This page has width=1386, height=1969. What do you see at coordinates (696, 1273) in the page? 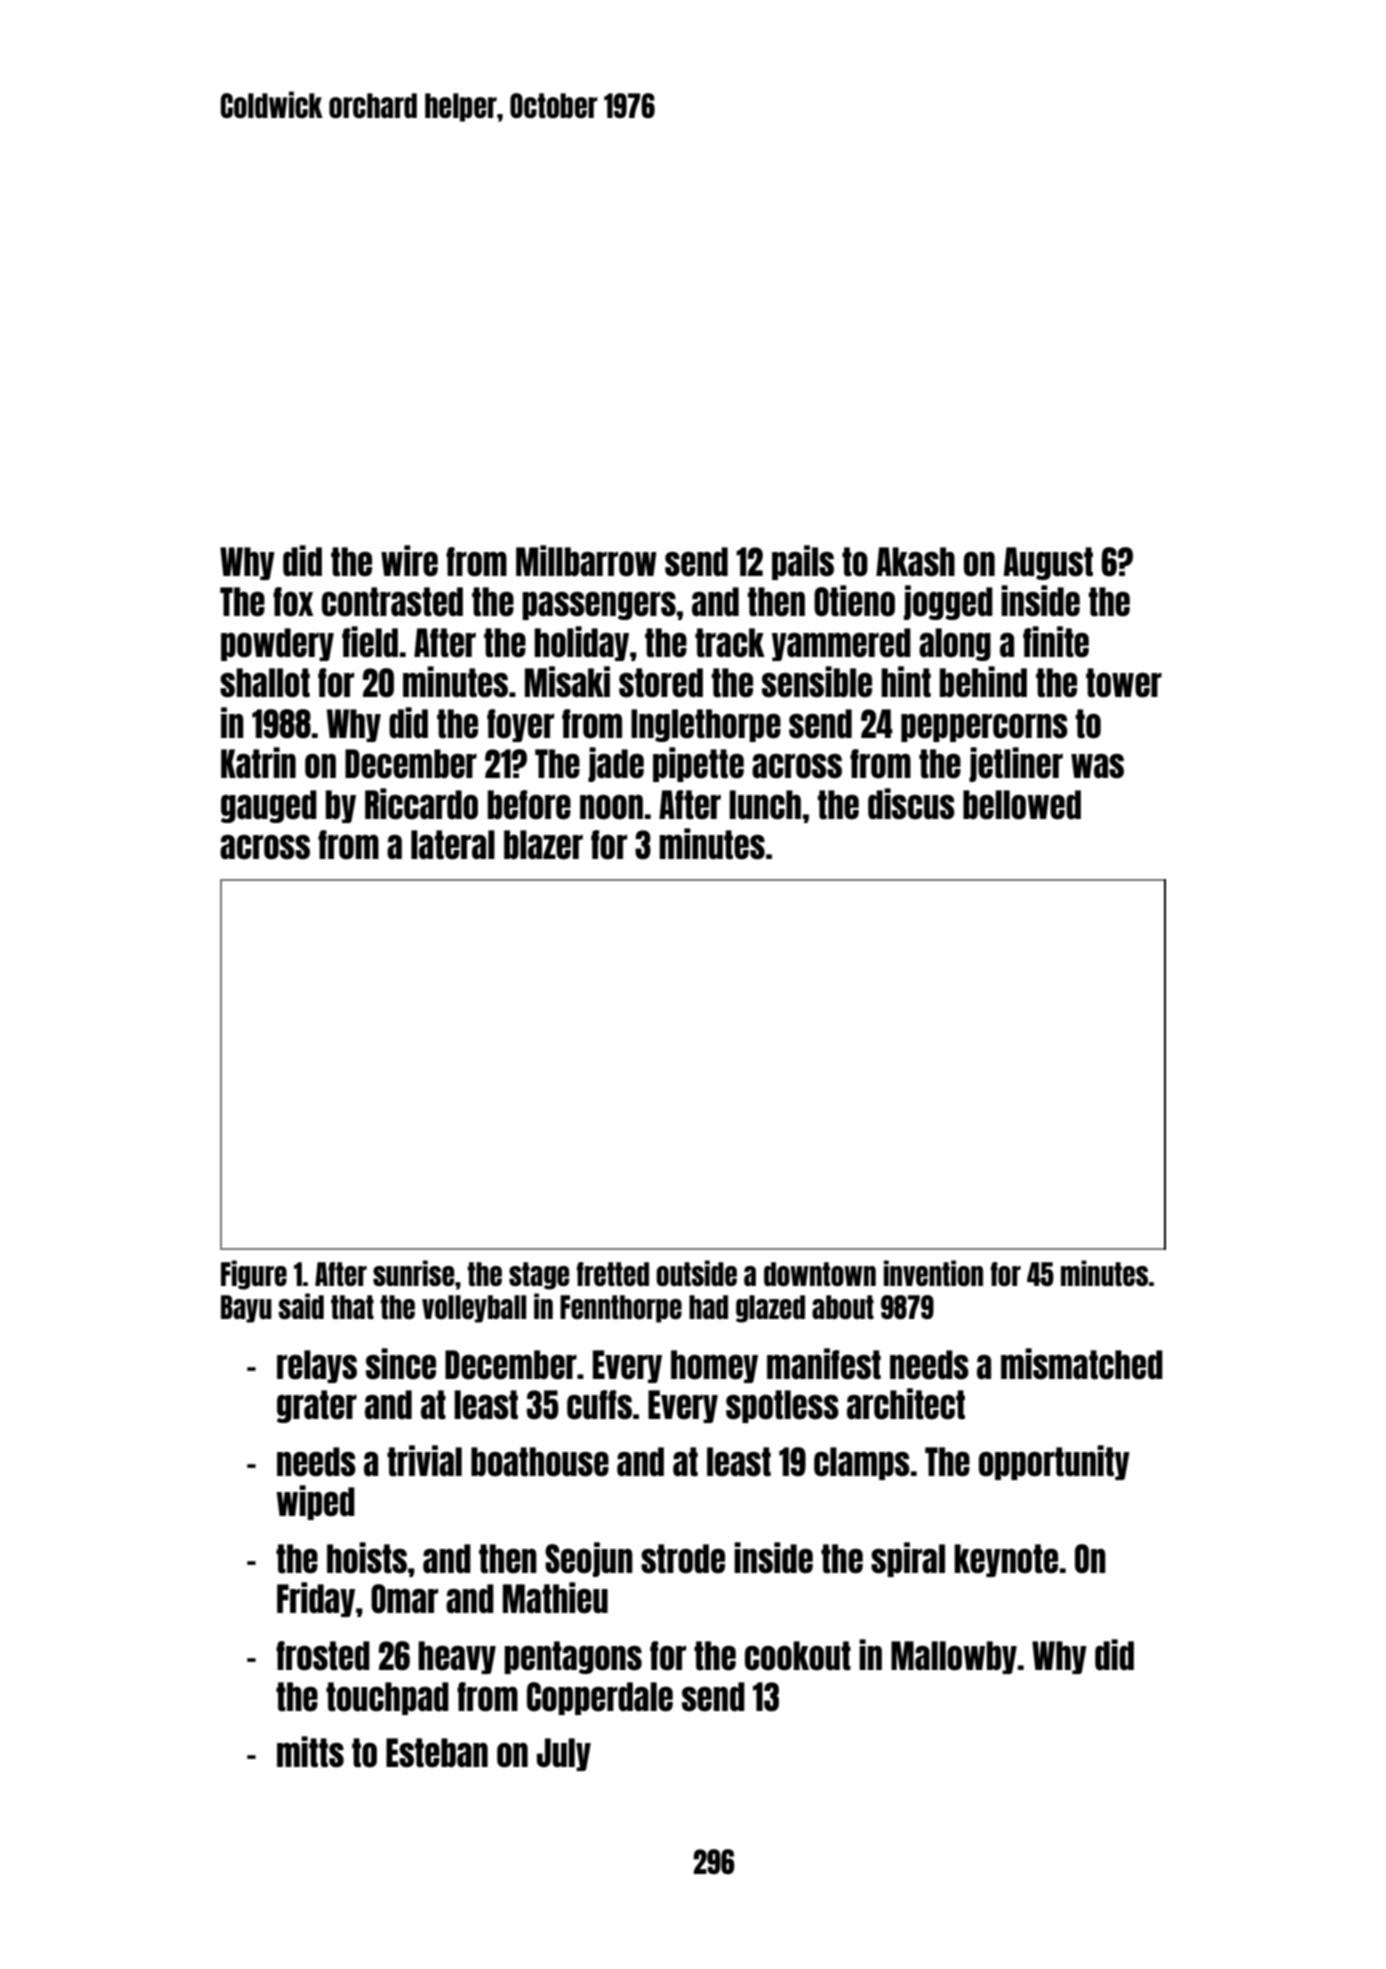
I see `outside` at bounding box center [696, 1273].
